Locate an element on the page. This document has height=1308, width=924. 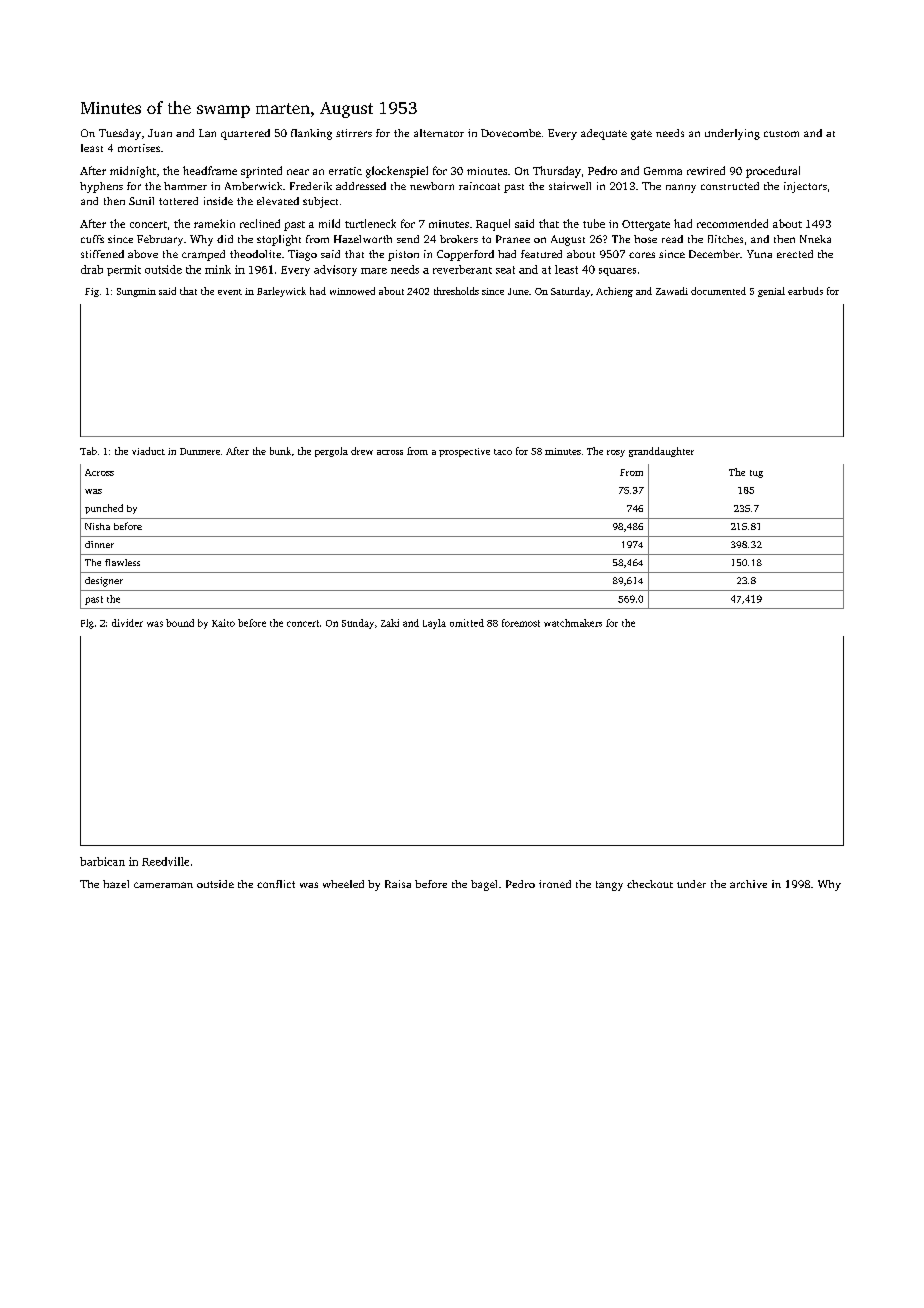
erected is located at coordinates (795, 254).
